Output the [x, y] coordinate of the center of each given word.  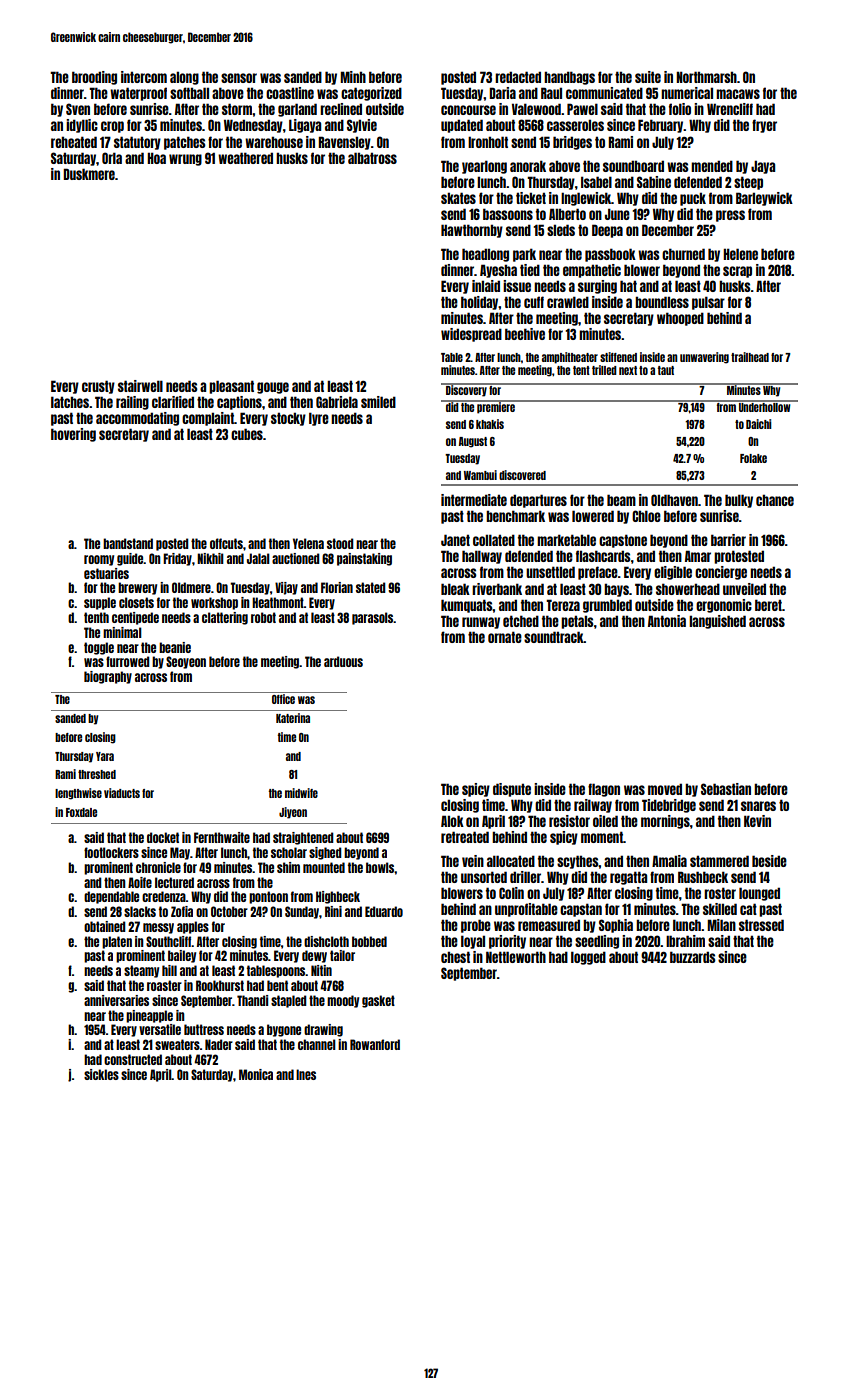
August [473, 442]
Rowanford [375, 1044]
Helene [740, 254]
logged [588, 958]
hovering [73, 435]
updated [462, 126]
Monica [256, 1074]
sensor [239, 78]
